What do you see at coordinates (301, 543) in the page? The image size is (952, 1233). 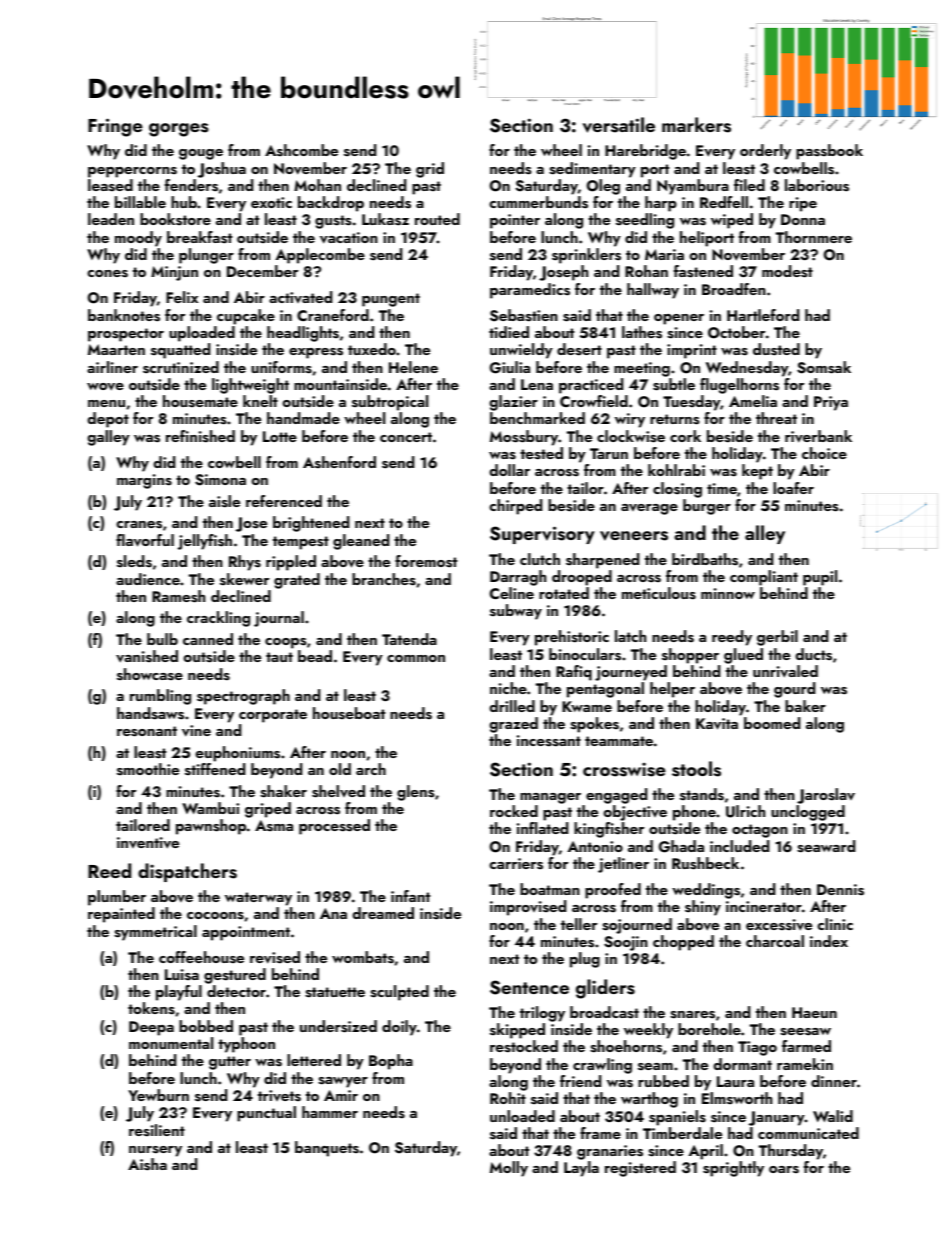 I see `tempest` at bounding box center [301, 543].
